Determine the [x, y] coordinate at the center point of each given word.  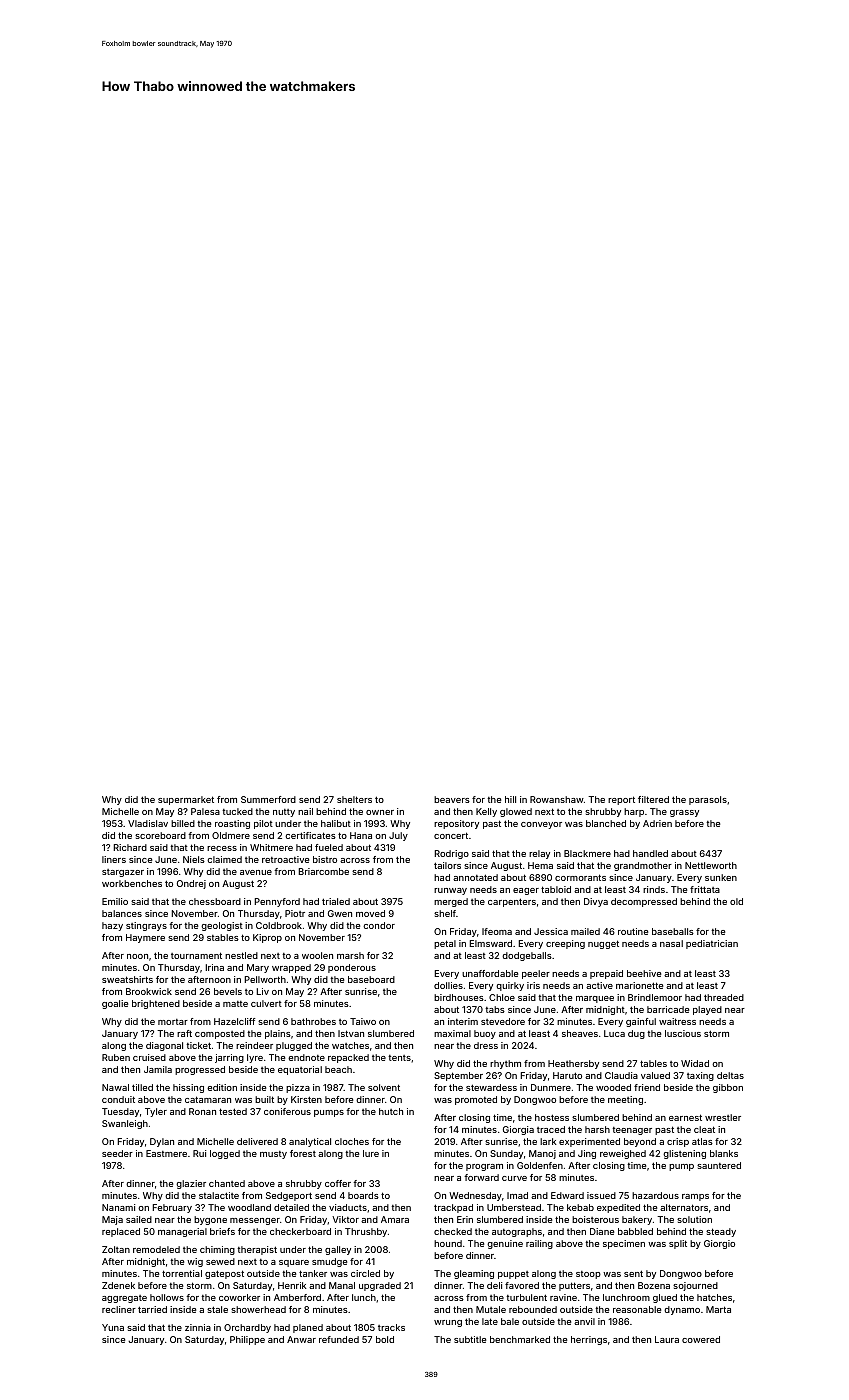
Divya [596, 902]
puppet [513, 1275]
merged [451, 902]
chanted [227, 1183]
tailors [447, 865]
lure [371, 1153]
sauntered [719, 1165]
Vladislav [148, 823]
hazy [112, 926]
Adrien [657, 823]
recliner [119, 1309]
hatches [714, 1297]
